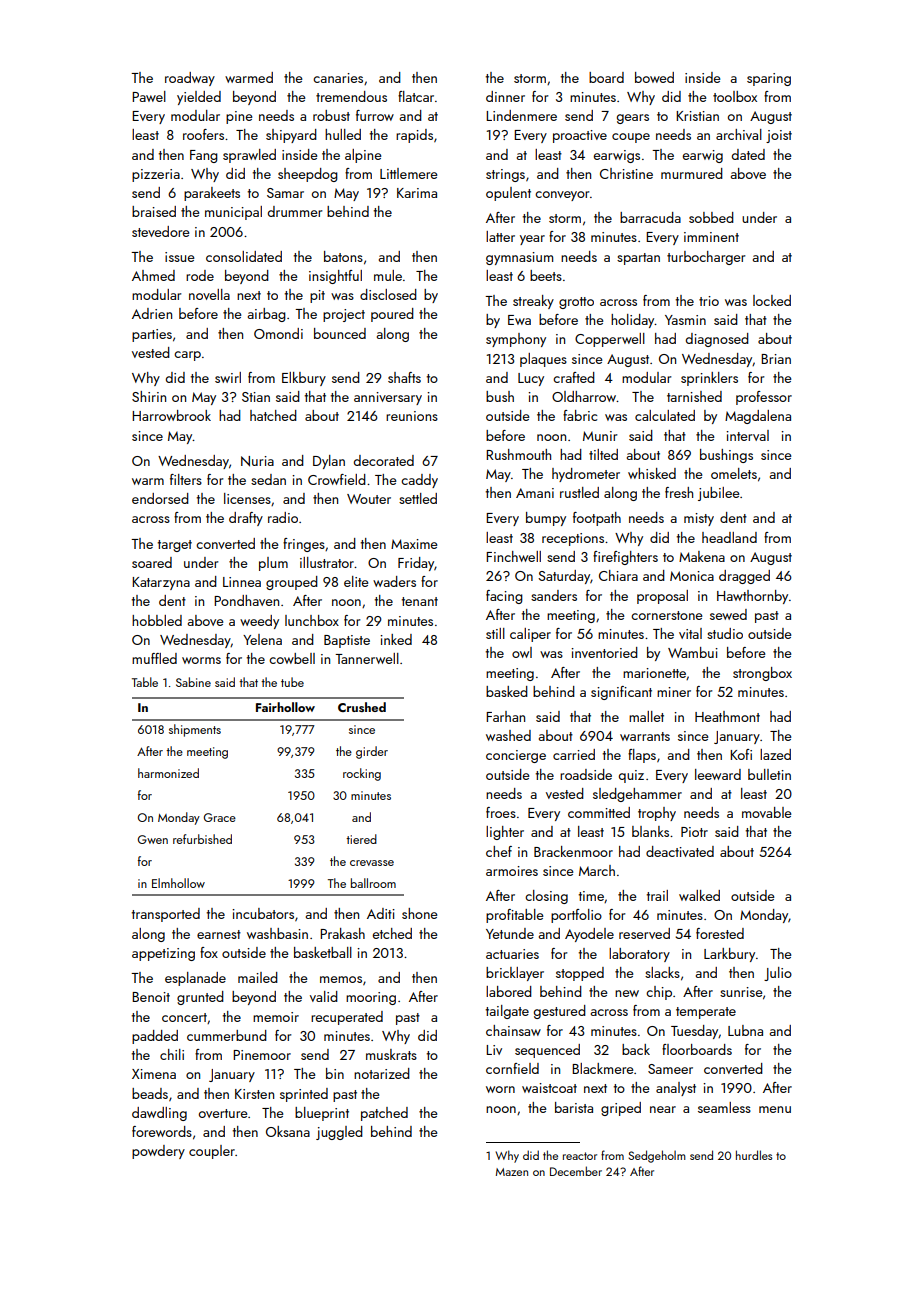  What do you see at coordinates (505, 96) in the page?
I see `dinner` at bounding box center [505, 96].
